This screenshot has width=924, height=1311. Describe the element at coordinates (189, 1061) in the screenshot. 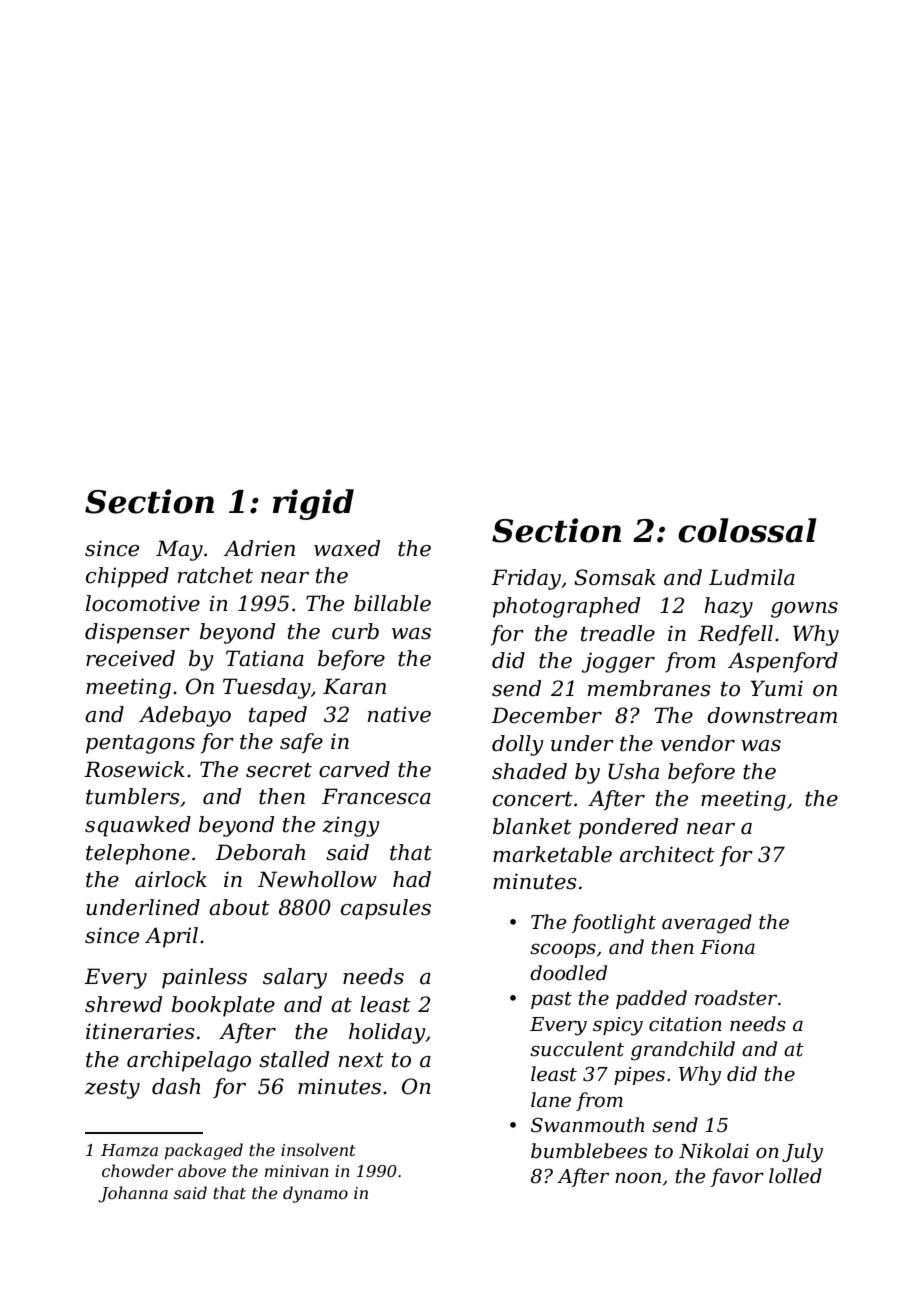

I see `archipelago` at that location.
